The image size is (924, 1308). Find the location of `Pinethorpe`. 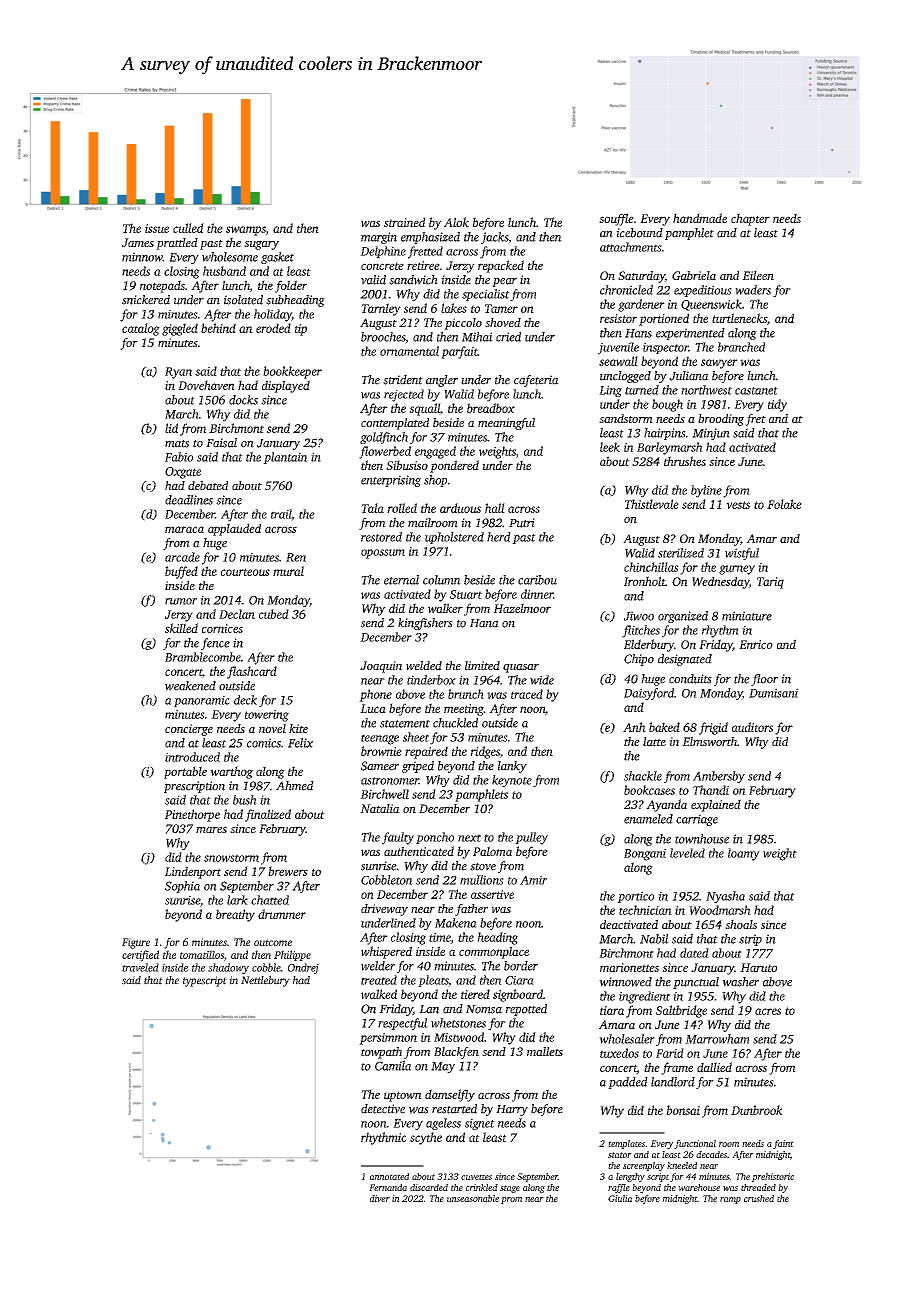

Pinethorpe is located at coordinates (192, 815).
